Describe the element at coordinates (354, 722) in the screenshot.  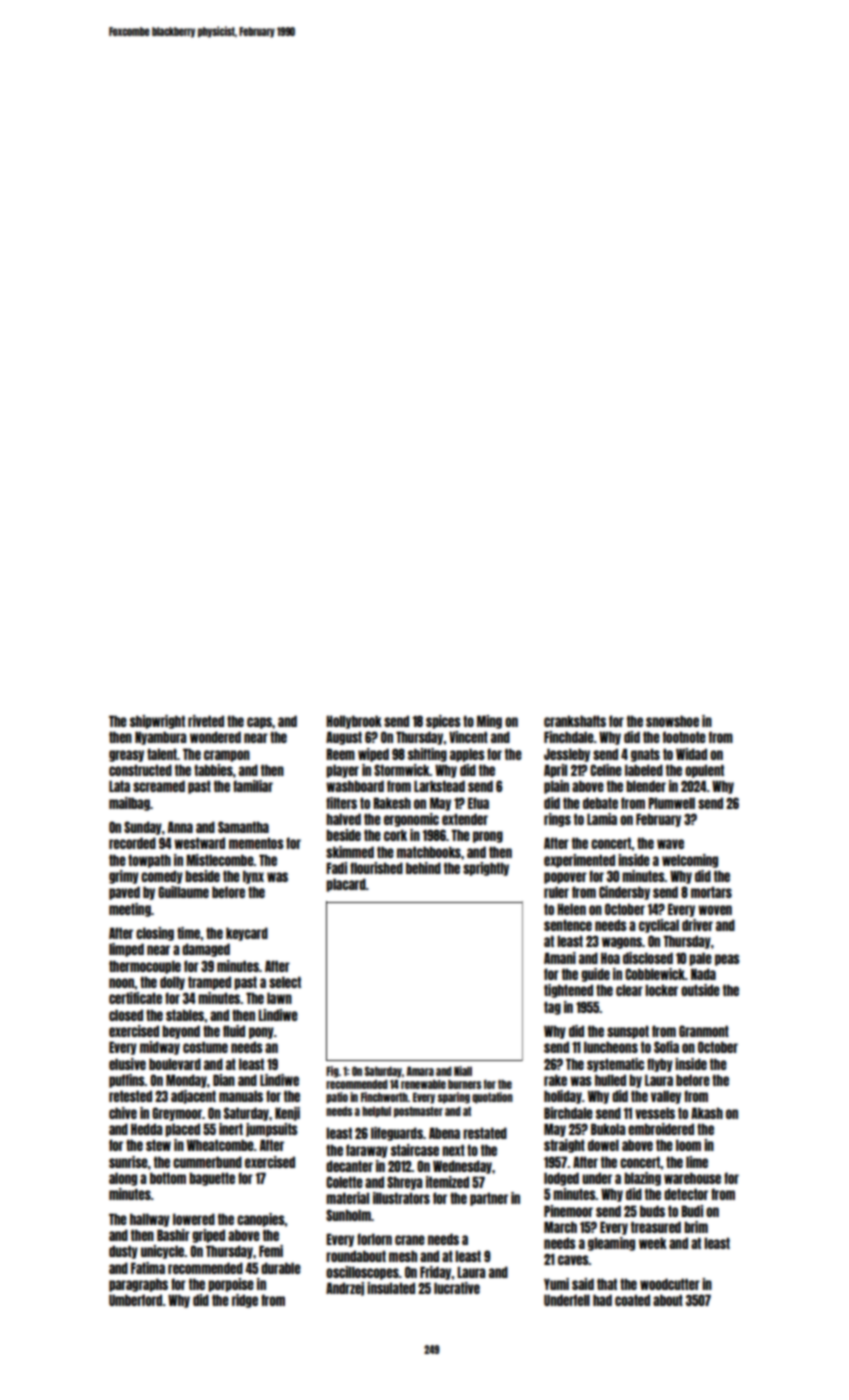
I see `Hollybrook` at that location.
